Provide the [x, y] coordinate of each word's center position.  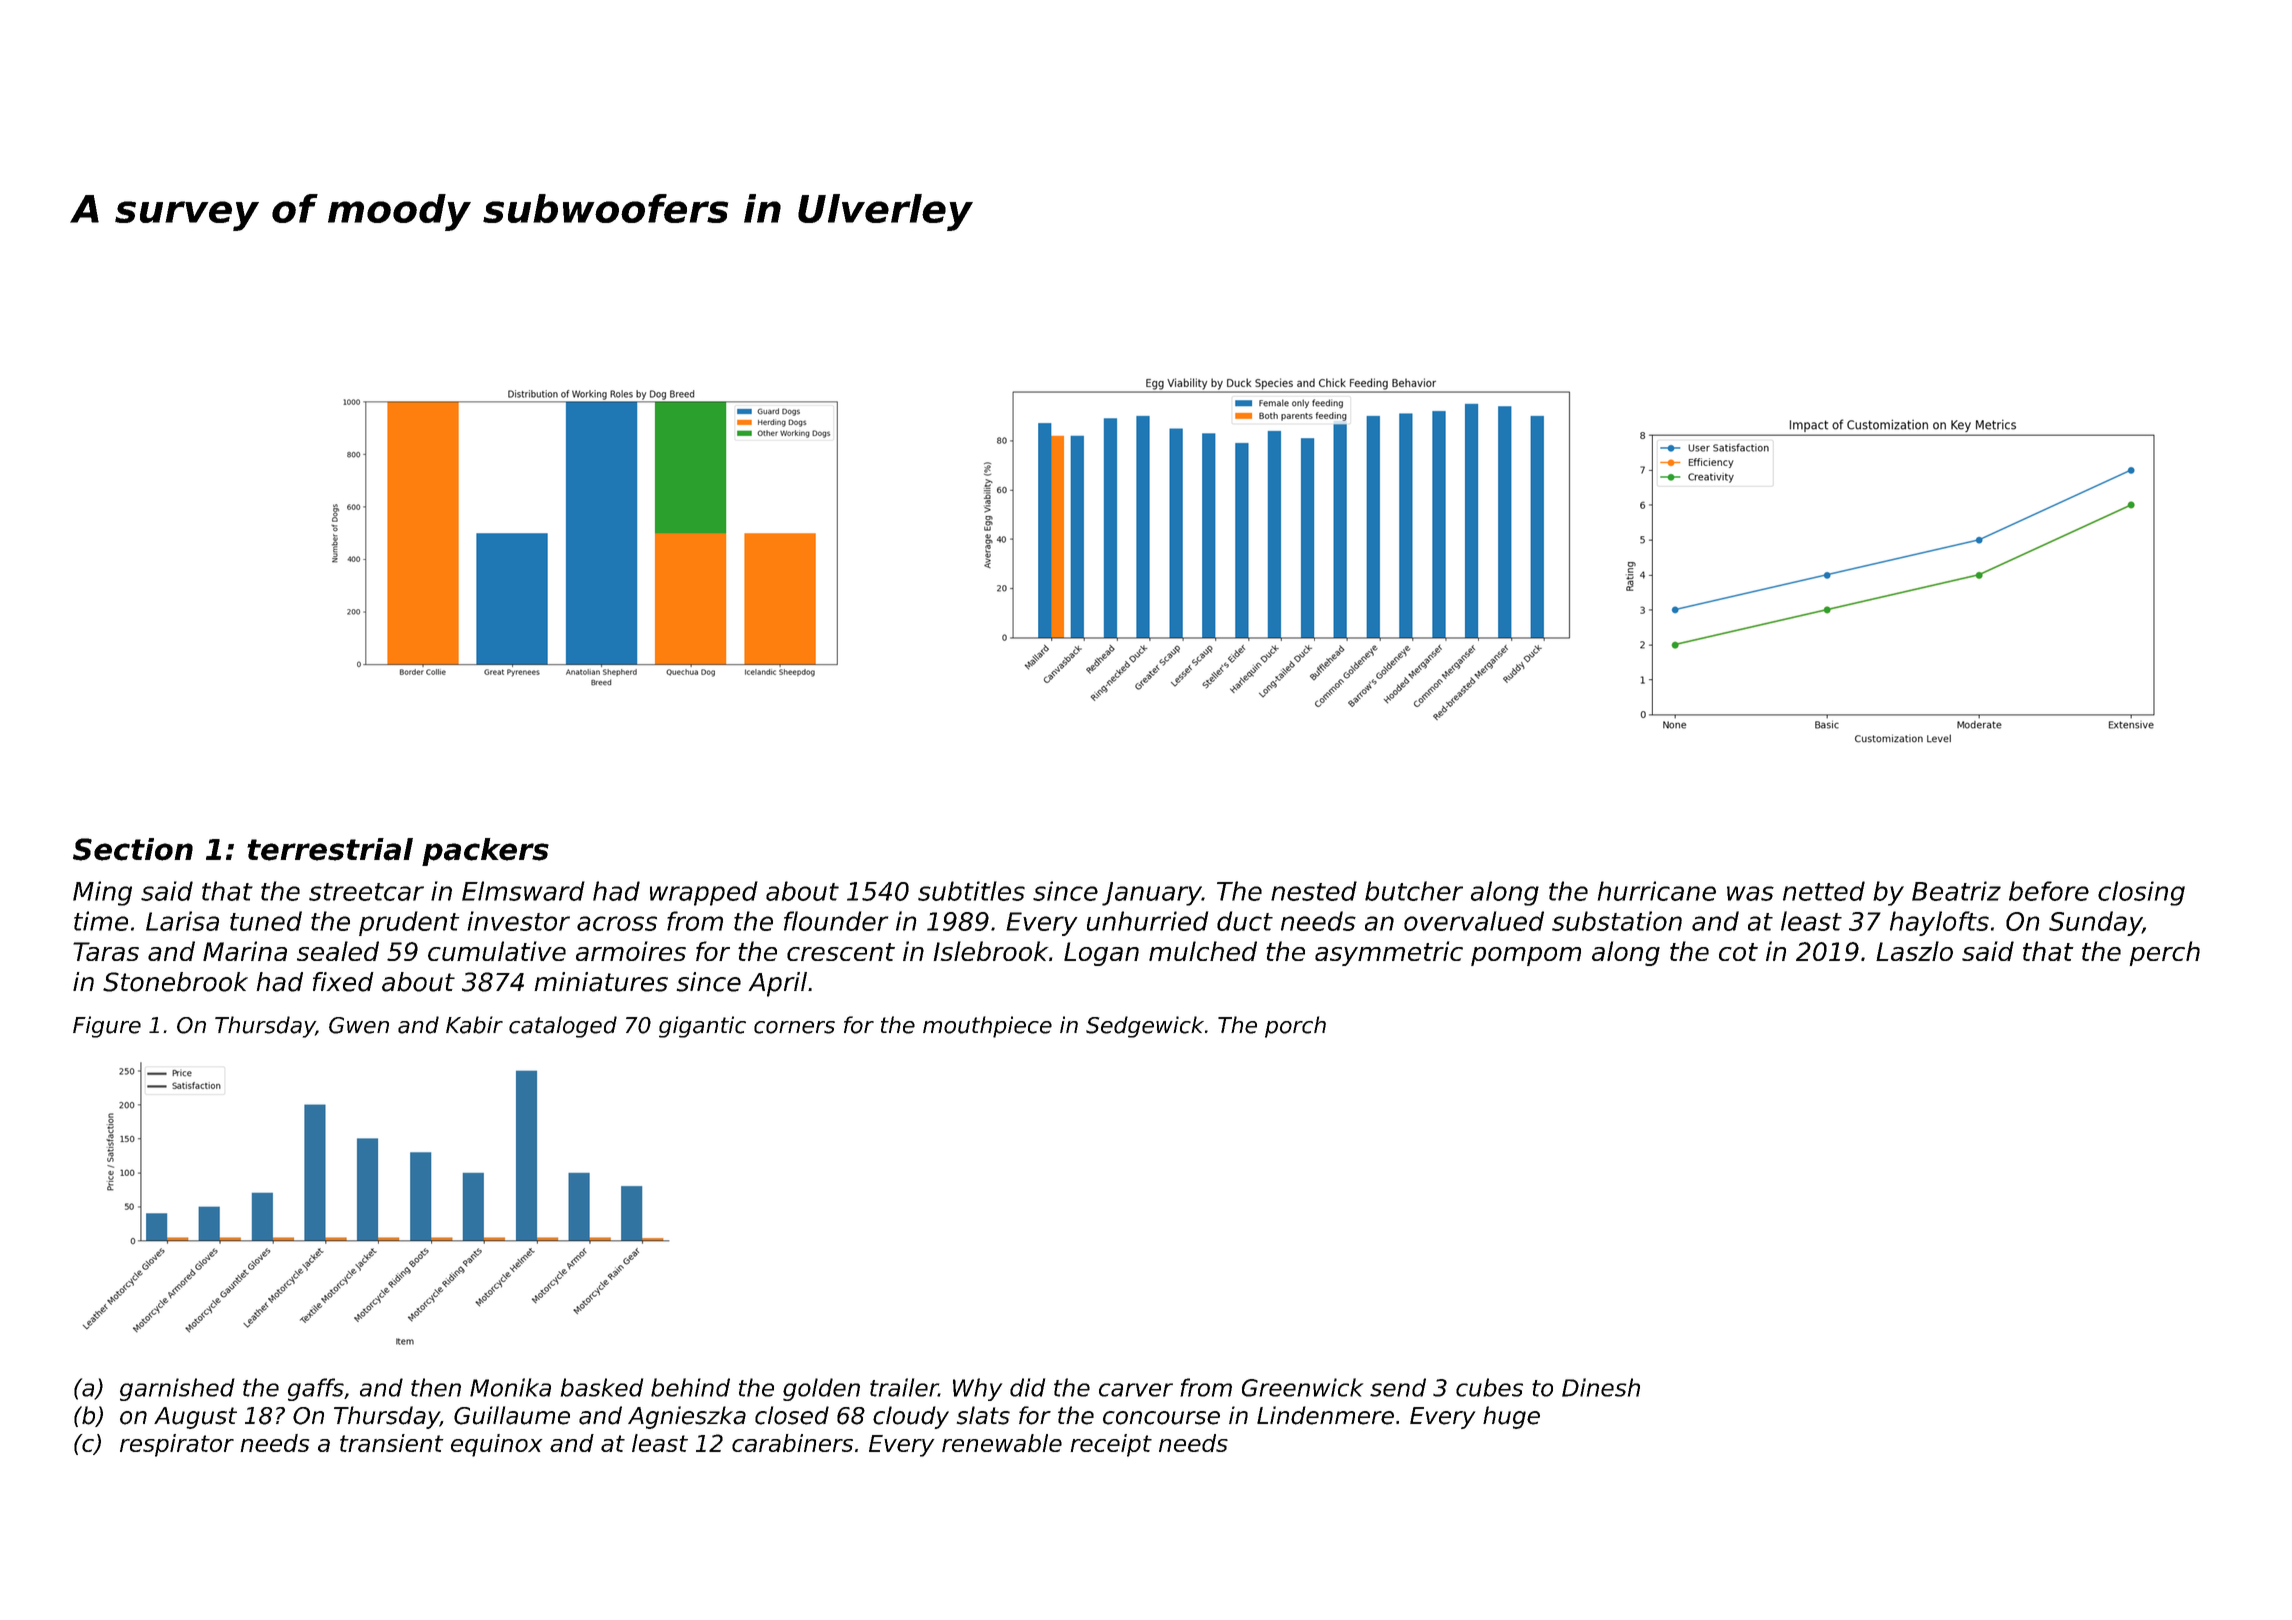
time [101, 921]
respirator [177, 1445]
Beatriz [1956, 891]
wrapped [704, 893]
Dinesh [1601, 1387]
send [1398, 1387]
